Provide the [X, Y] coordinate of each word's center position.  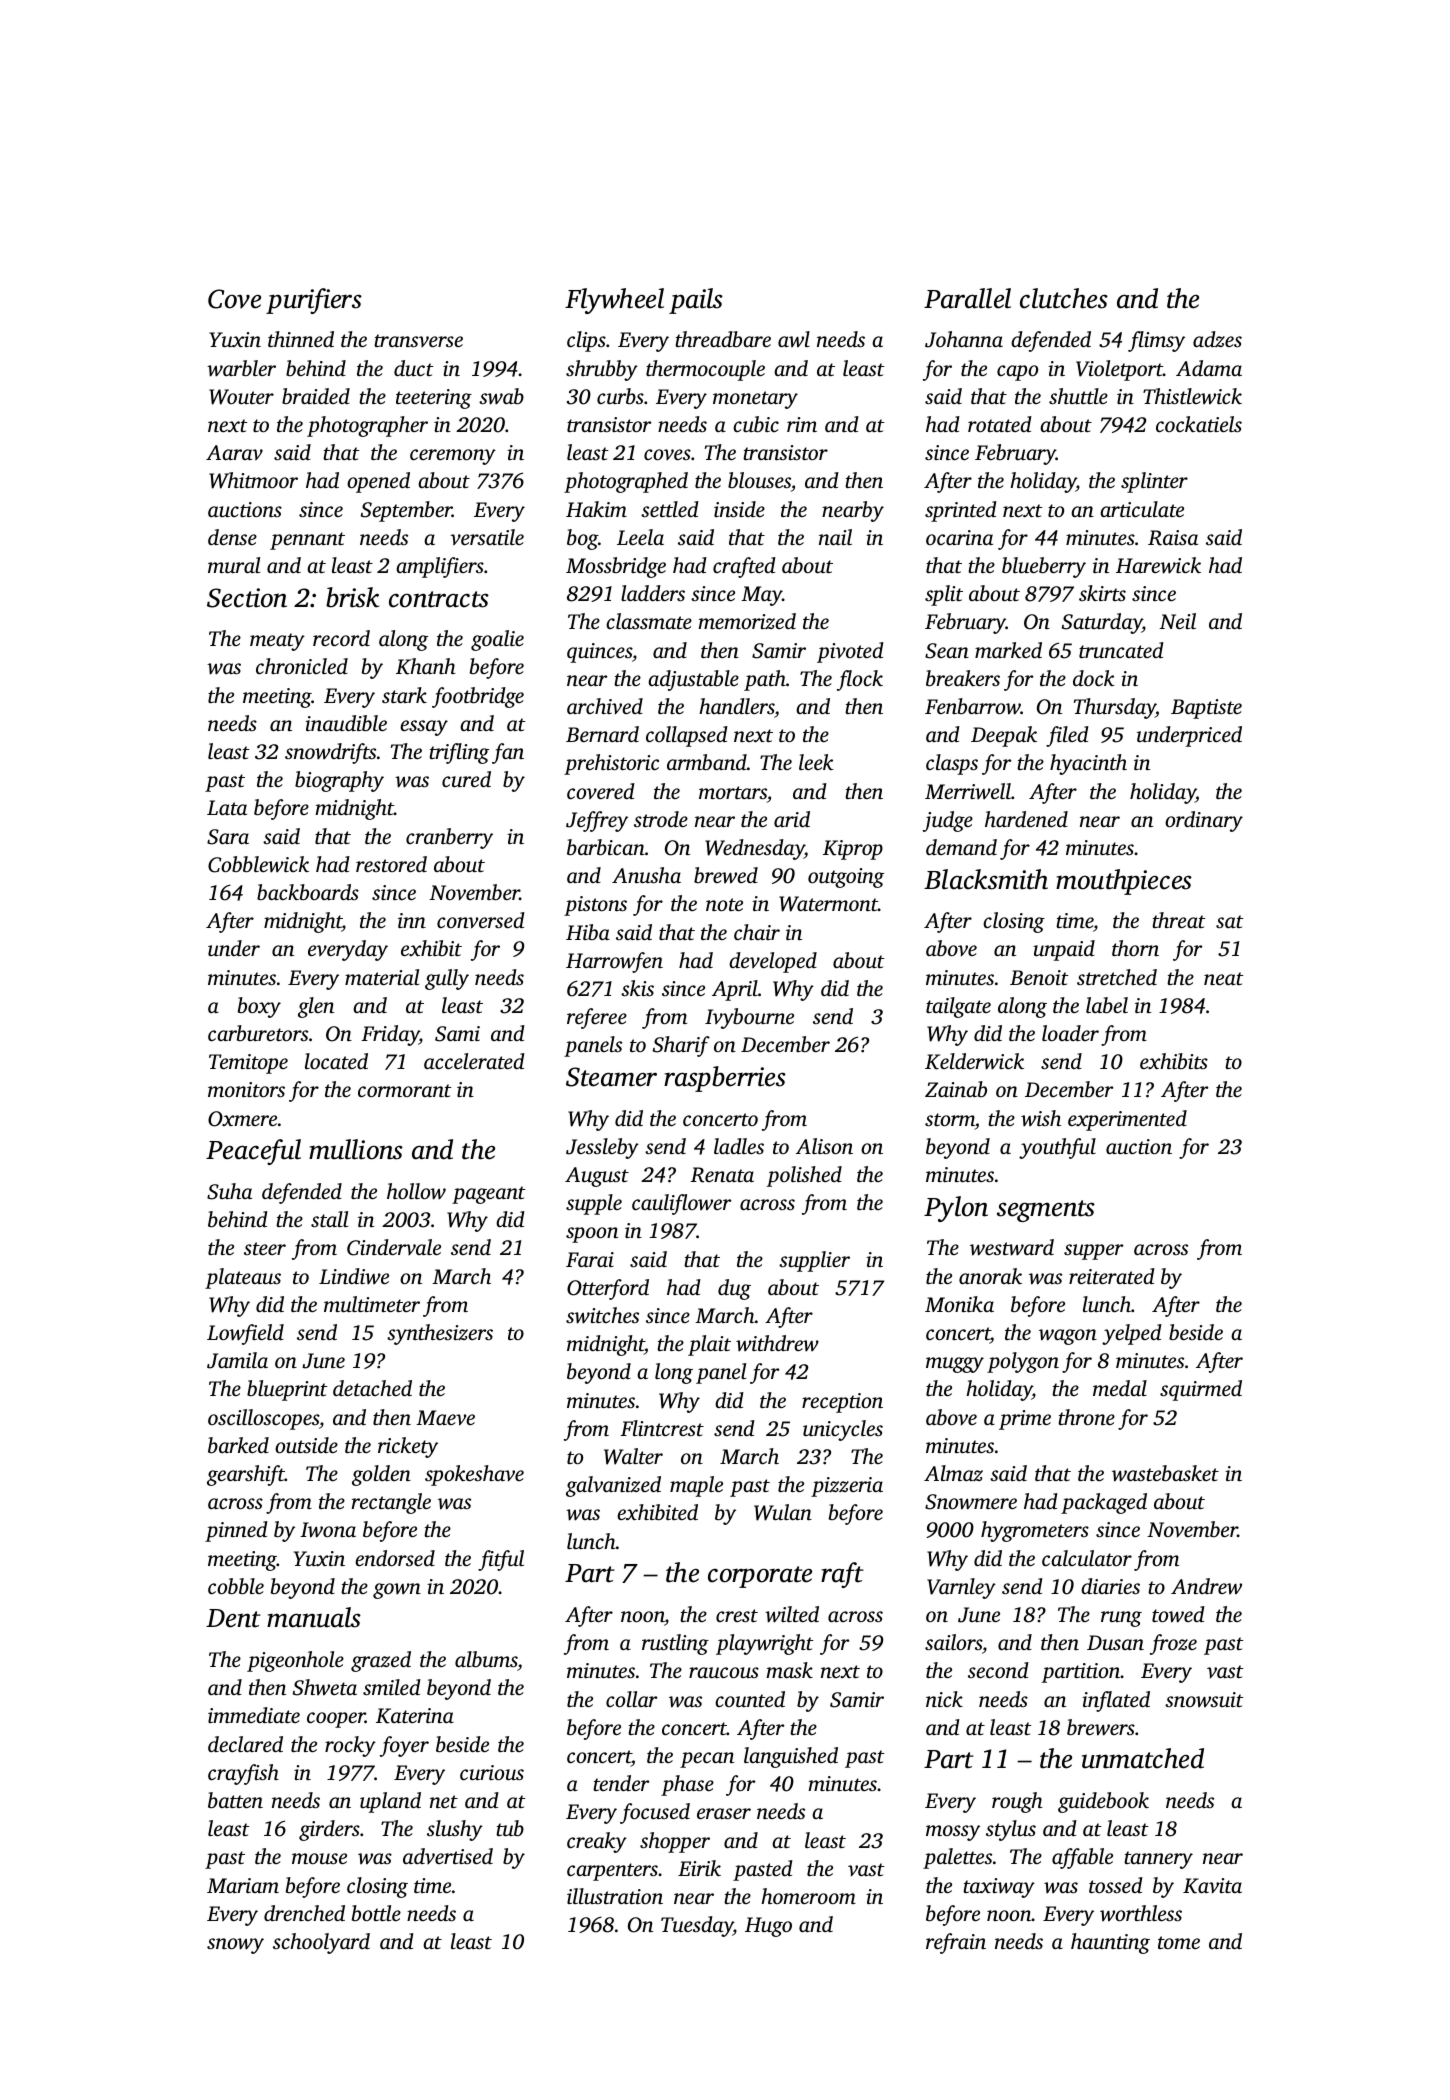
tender [621, 1783]
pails [696, 301]
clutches [1064, 298]
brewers [1101, 1727]
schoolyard [321, 1943]
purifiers [314, 301]
